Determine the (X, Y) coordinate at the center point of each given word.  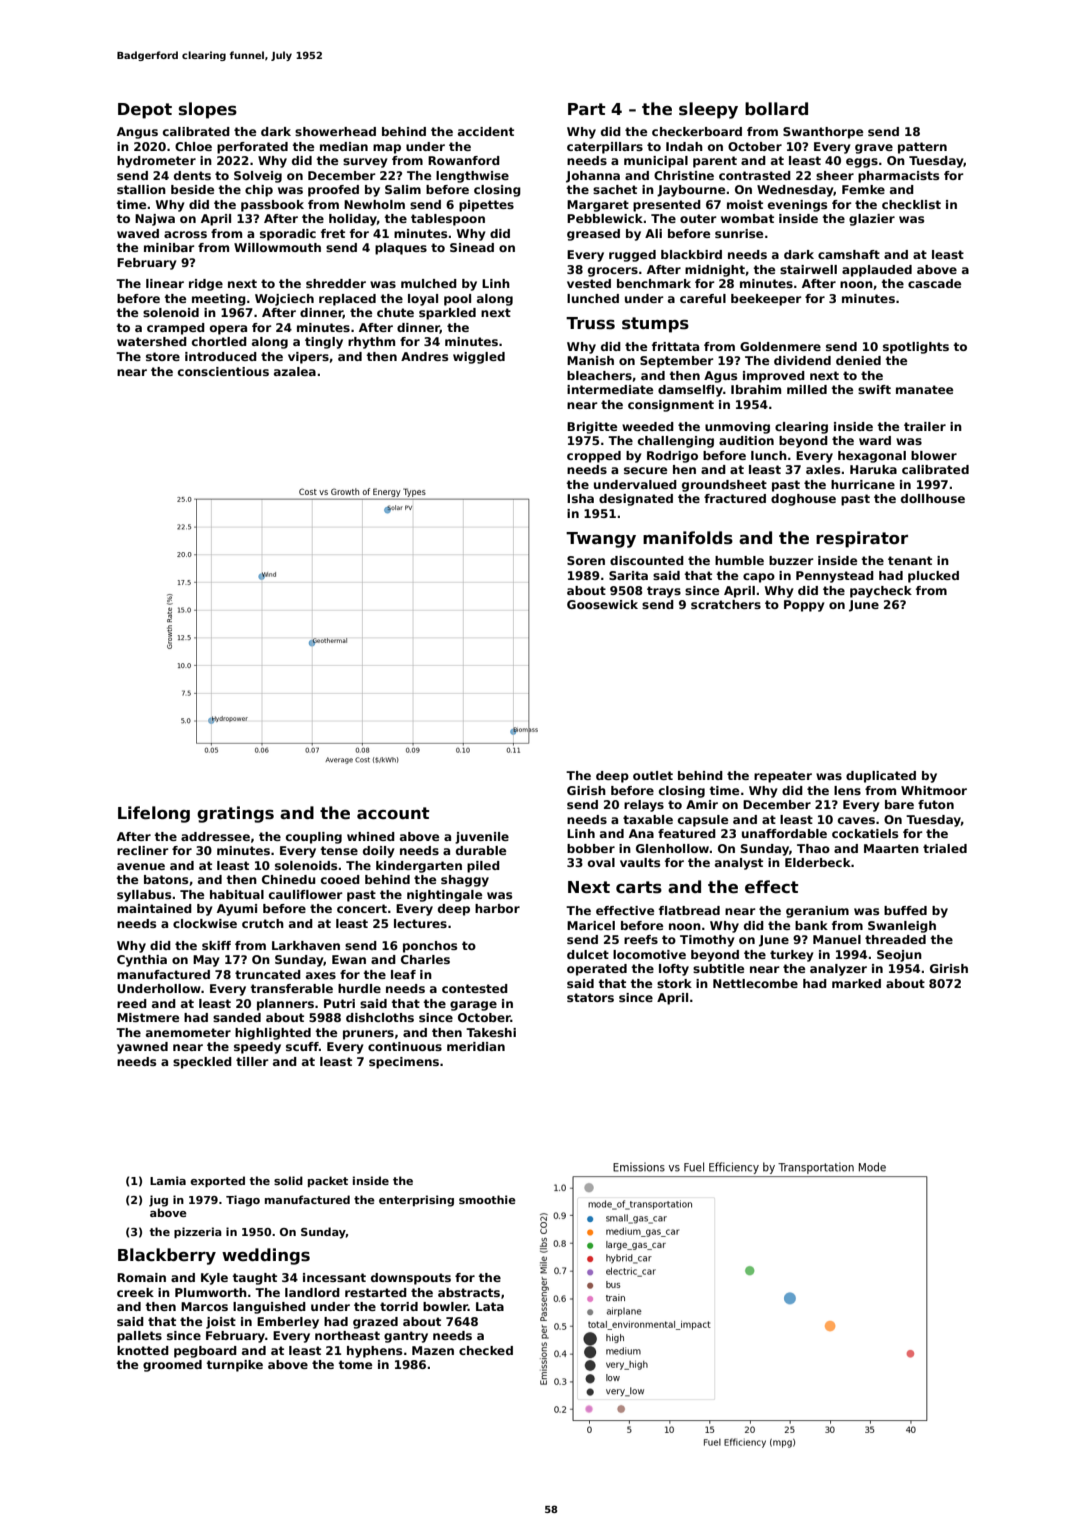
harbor (497, 908)
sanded (237, 1017)
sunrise (739, 233)
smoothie (487, 1199)
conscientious (223, 371)
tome (355, 1364)
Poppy (804, 606)
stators (590, 997)
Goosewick (602, 604)
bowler (445, 1306)
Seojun (899, 956)
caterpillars (605, 148)
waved (138, 233)
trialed (945, 848)
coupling (314, 838)
